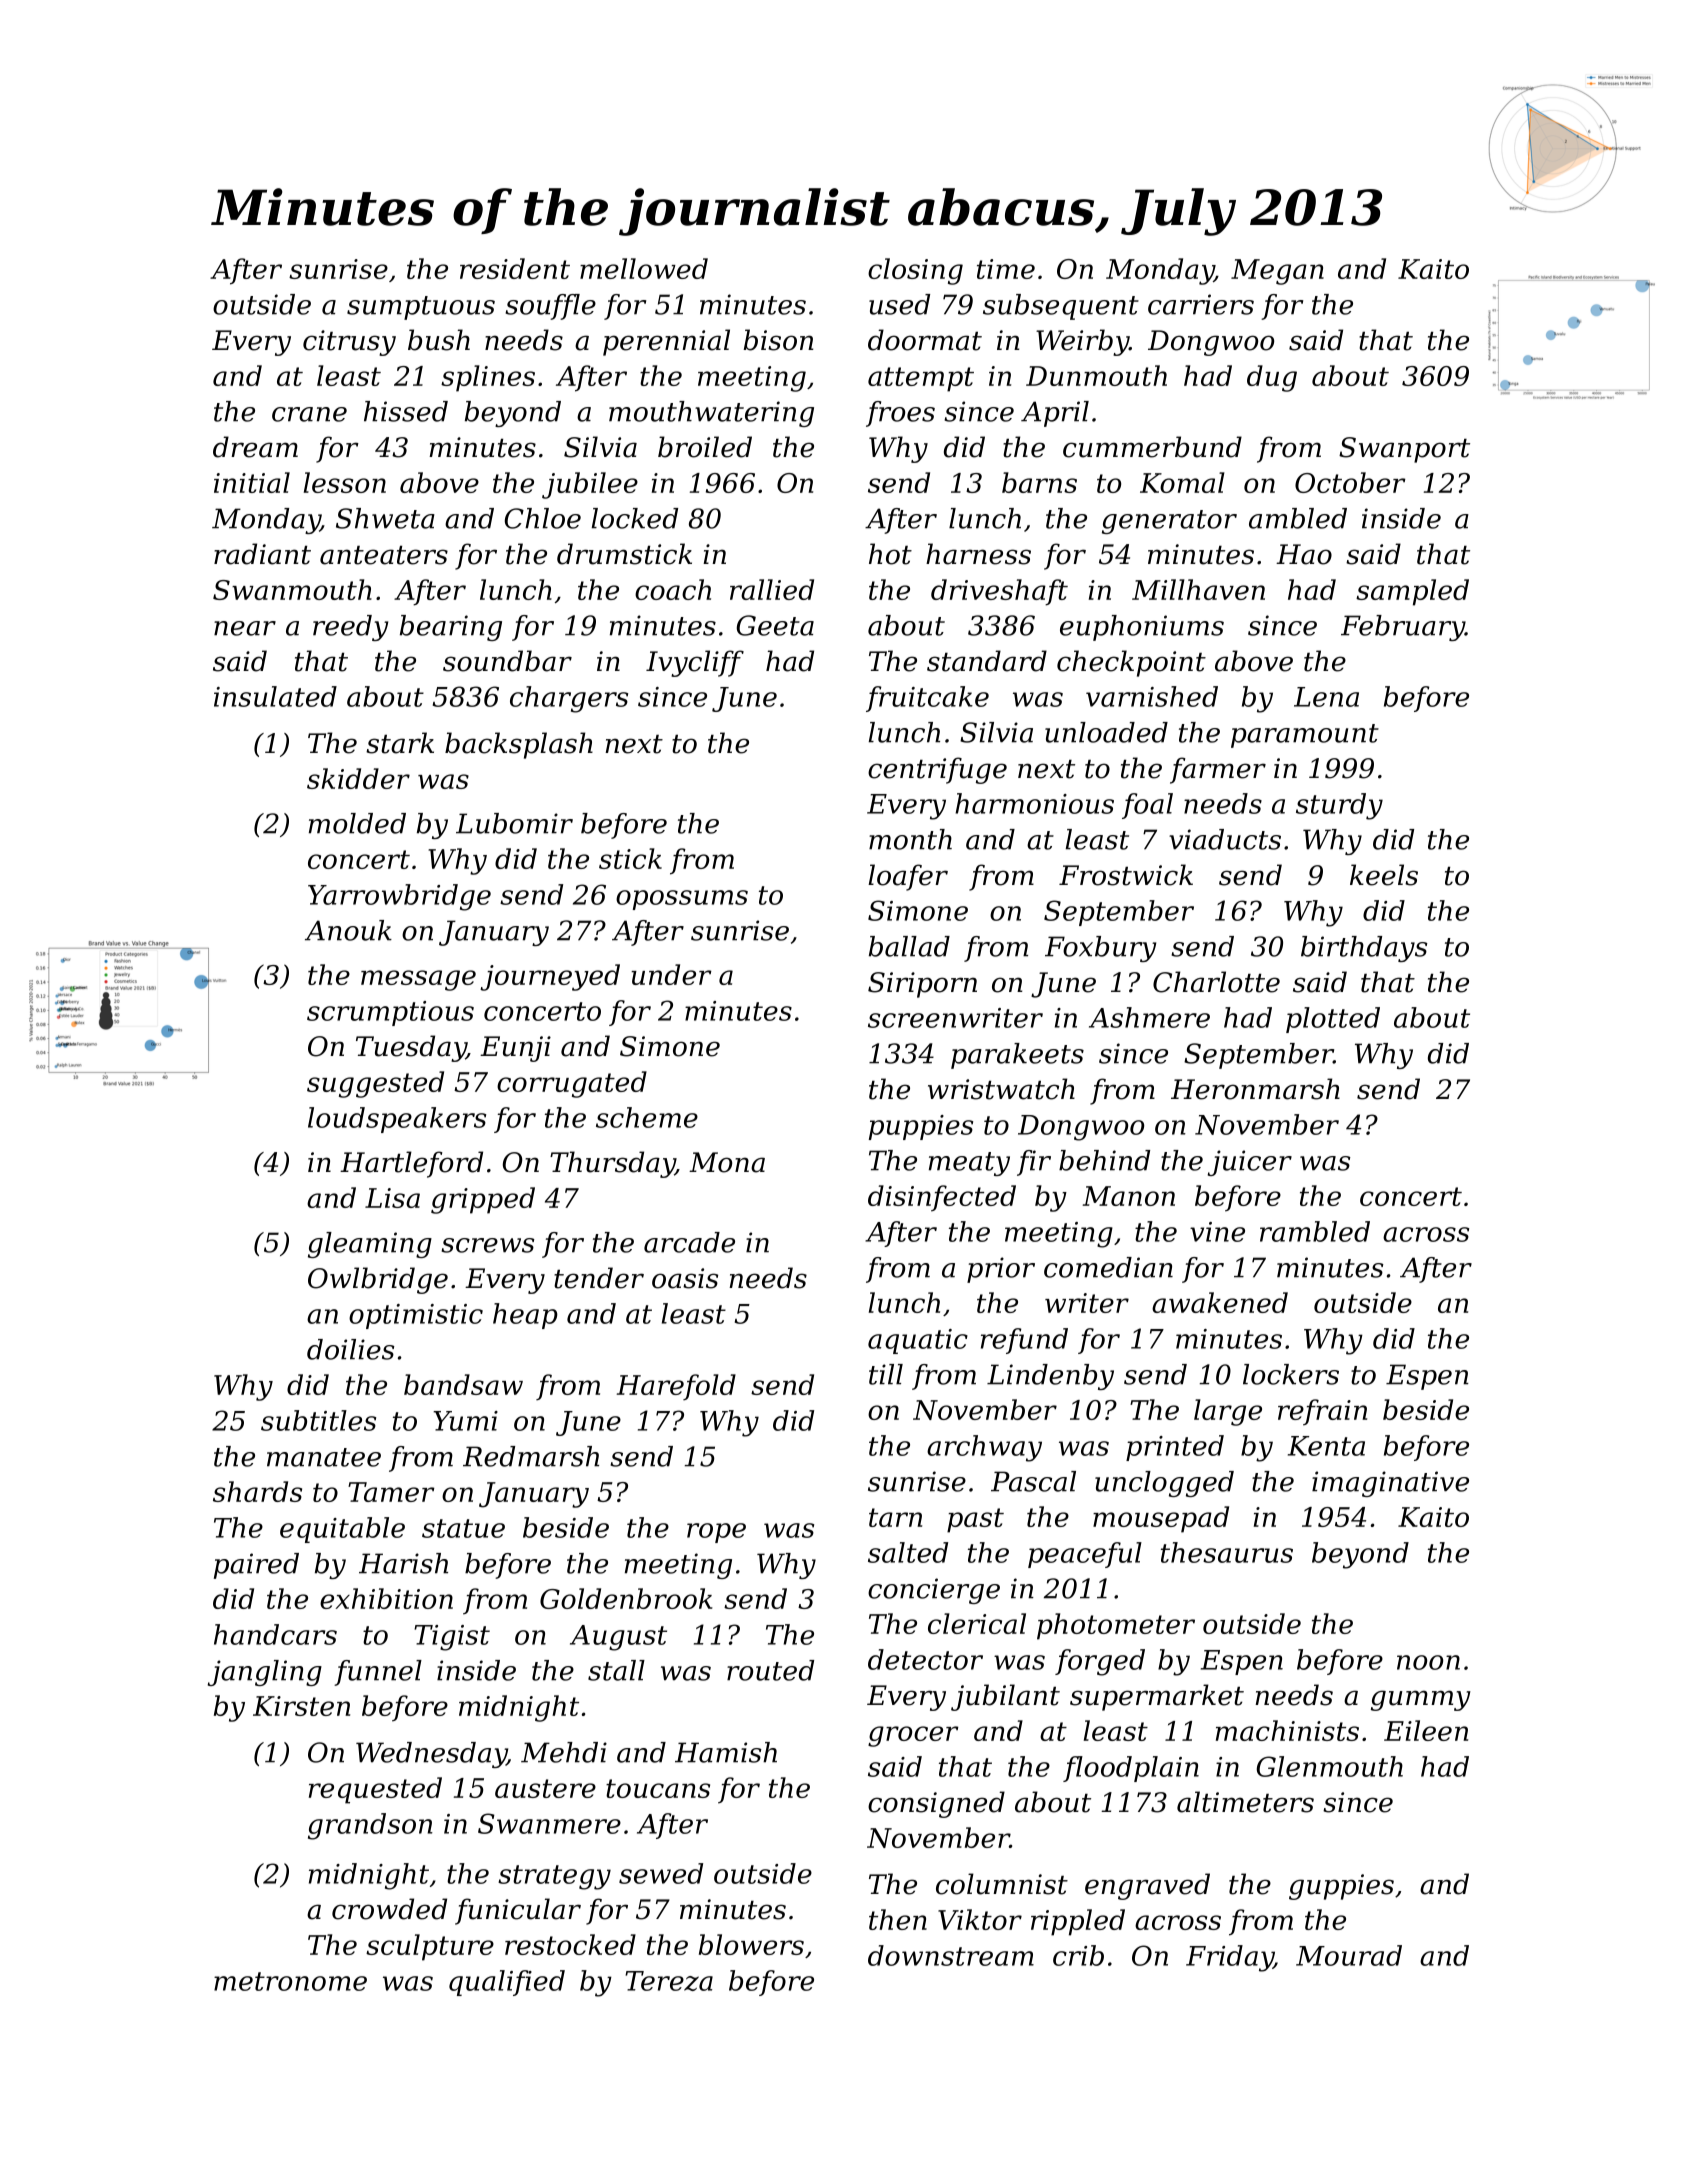 This screenshot has width=1683, height=2178. Describe the element at coordinates (350, 628) in the screenshot. I see `reedy` at that location.
